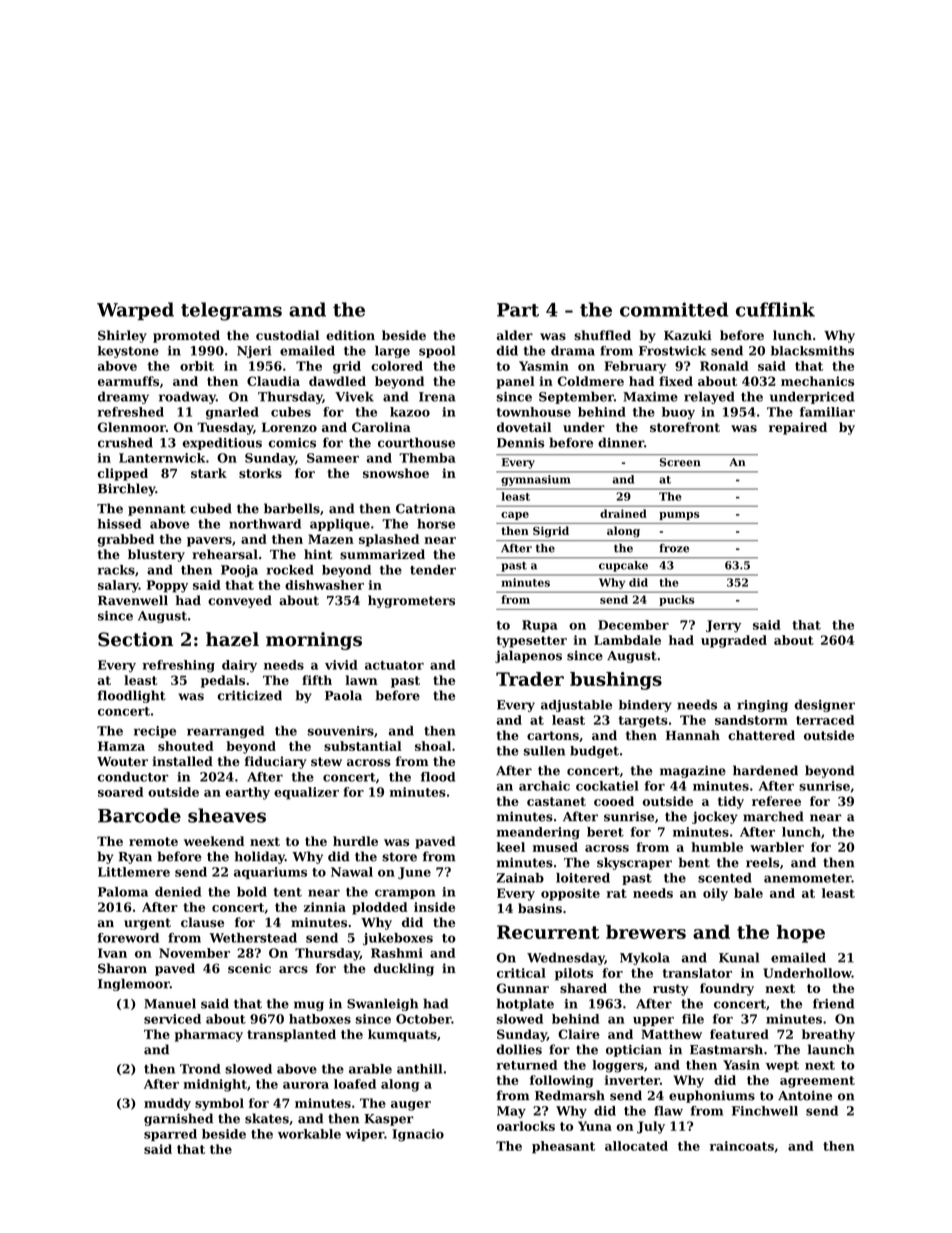 Image resolution: width=952 pixels, height=1233 pixels. I want to click on arcs, so click(293, 970).
